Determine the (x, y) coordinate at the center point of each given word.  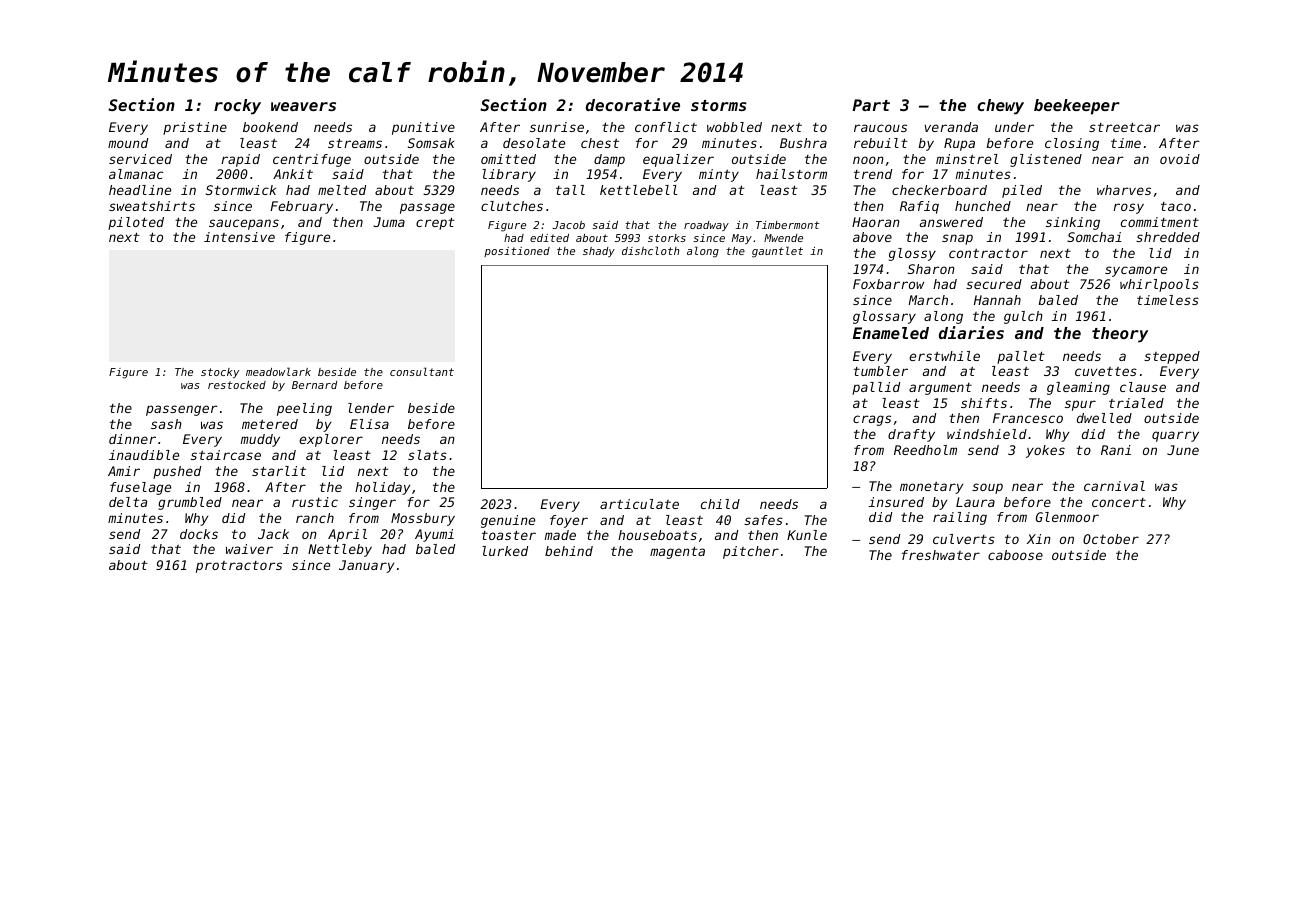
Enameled (891, 333)
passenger (182, 410)
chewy (1000, 107)
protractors (239, 567)
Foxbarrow (888, 284)
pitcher (751, 552)
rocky (237, 107)
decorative (633, 104)
